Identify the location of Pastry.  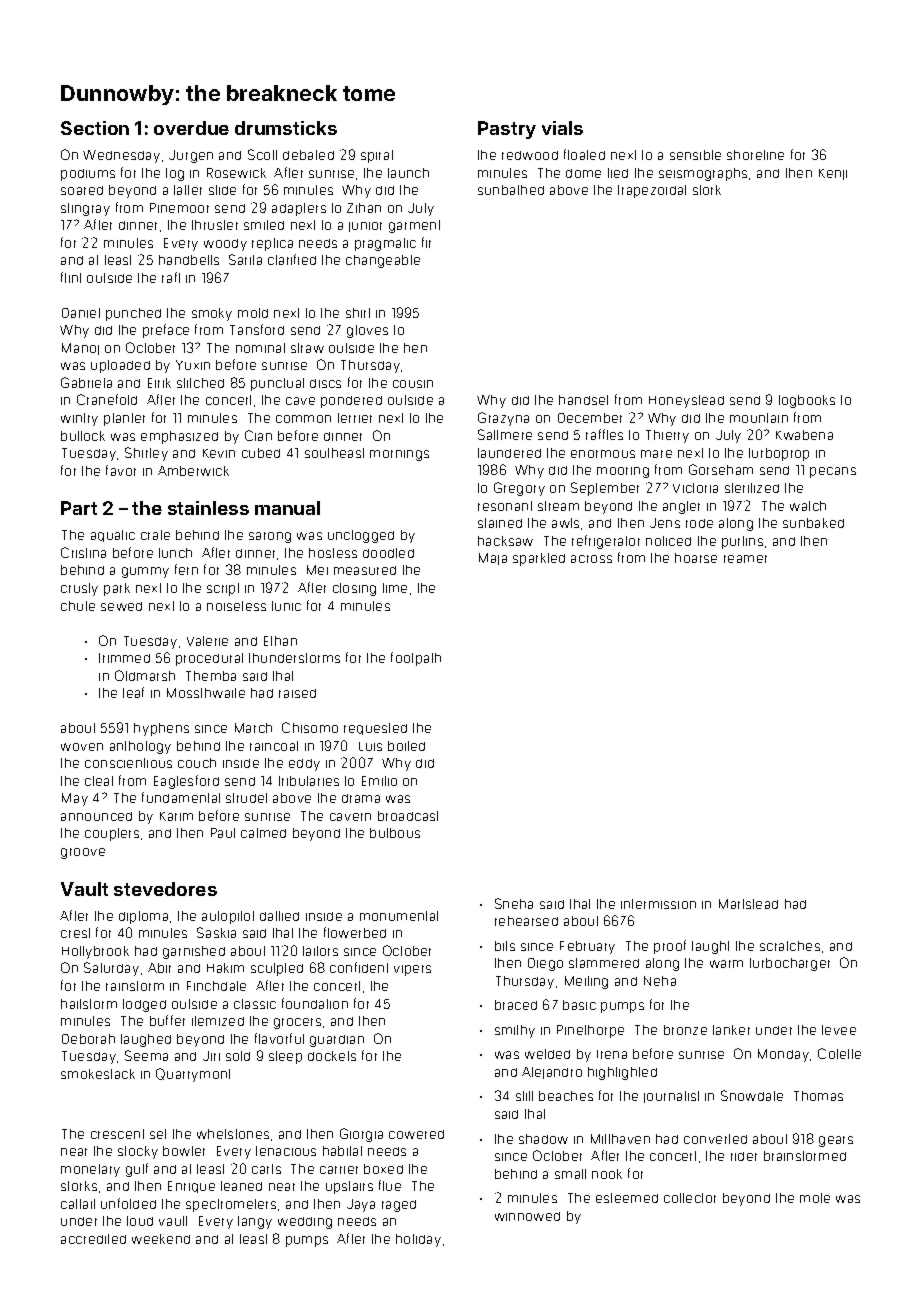
(507, 130).
